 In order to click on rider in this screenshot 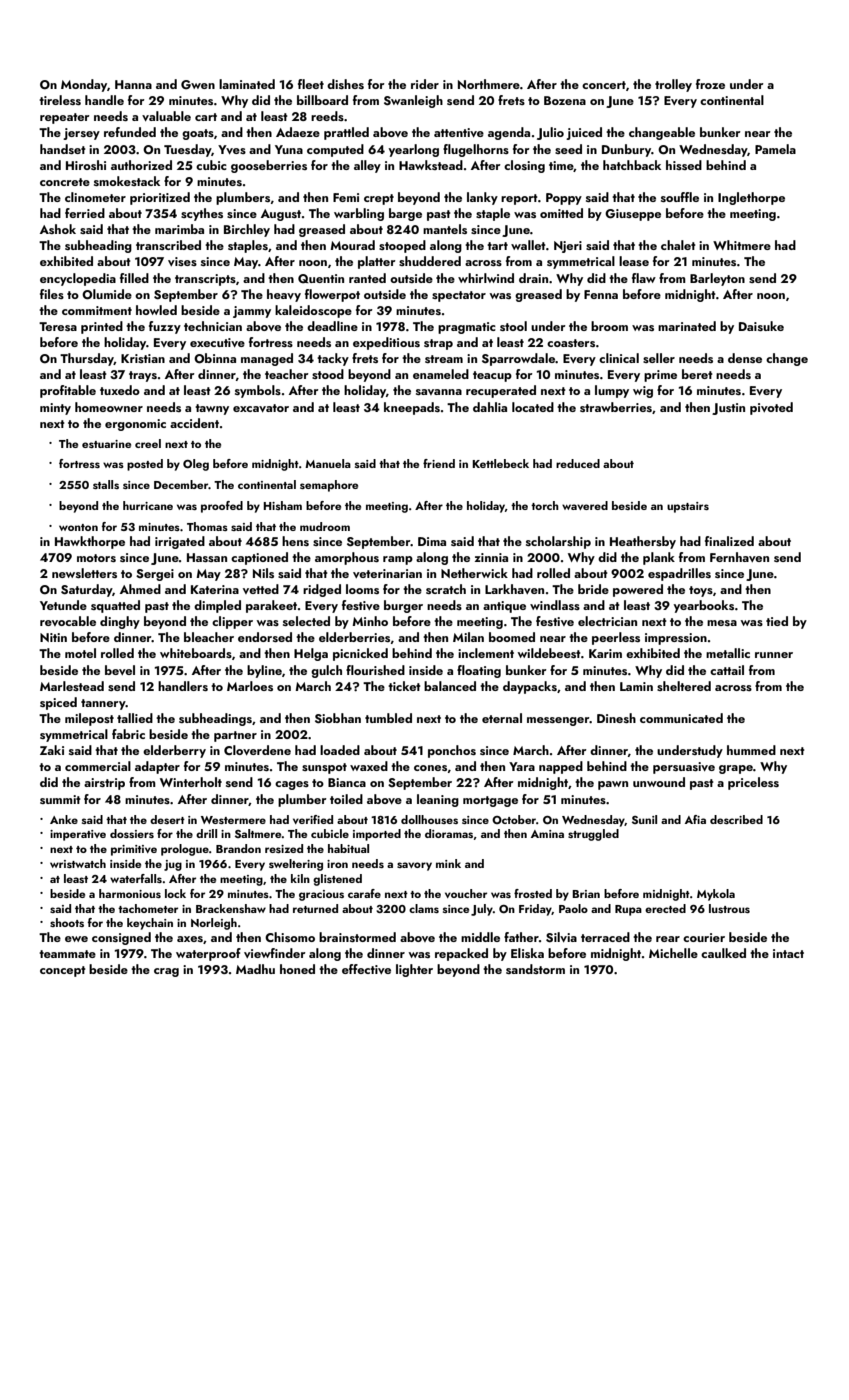, I will do `click(425, 84)`.
